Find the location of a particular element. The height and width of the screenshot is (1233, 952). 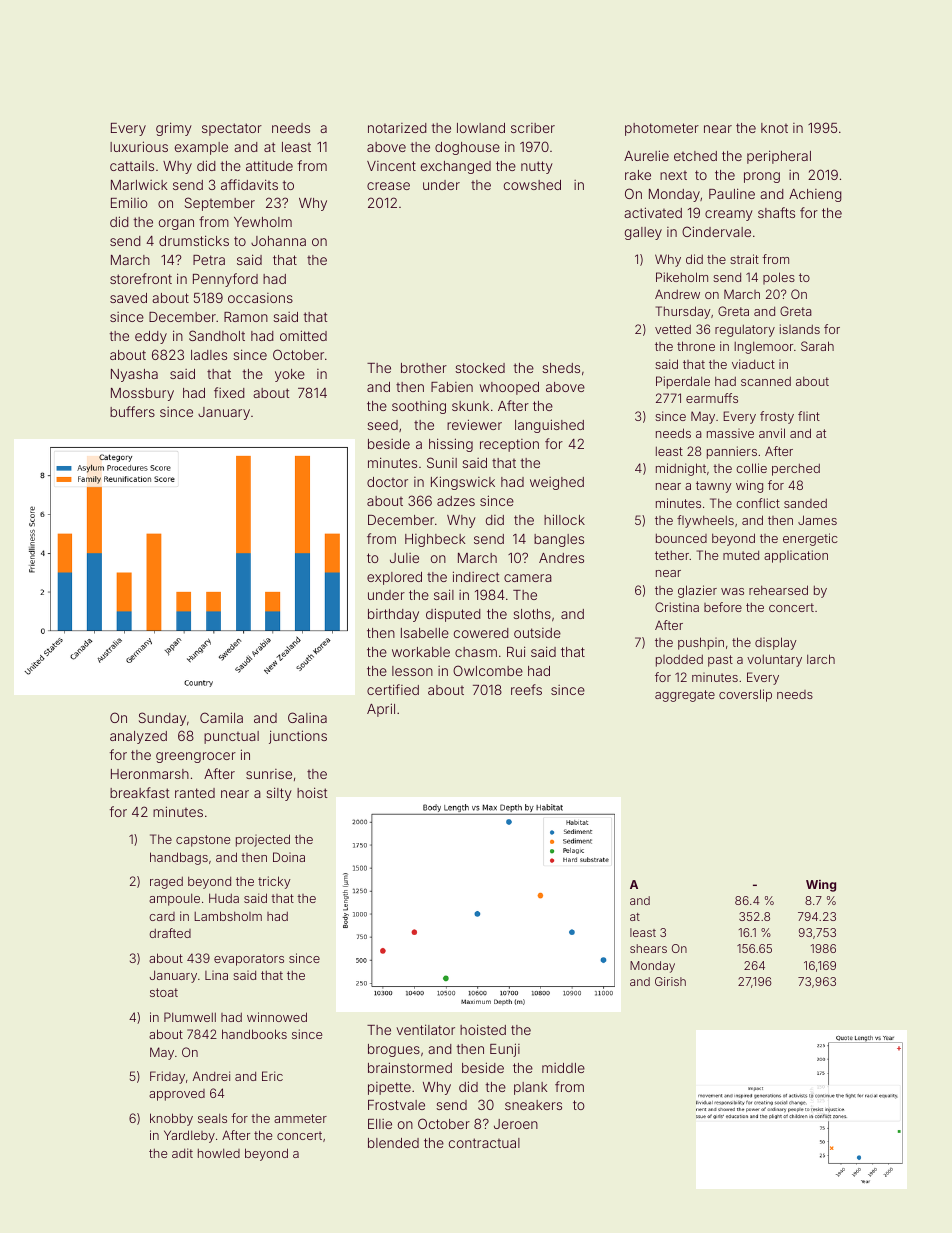

Owlcombe is located at coordinates (488, 670).
